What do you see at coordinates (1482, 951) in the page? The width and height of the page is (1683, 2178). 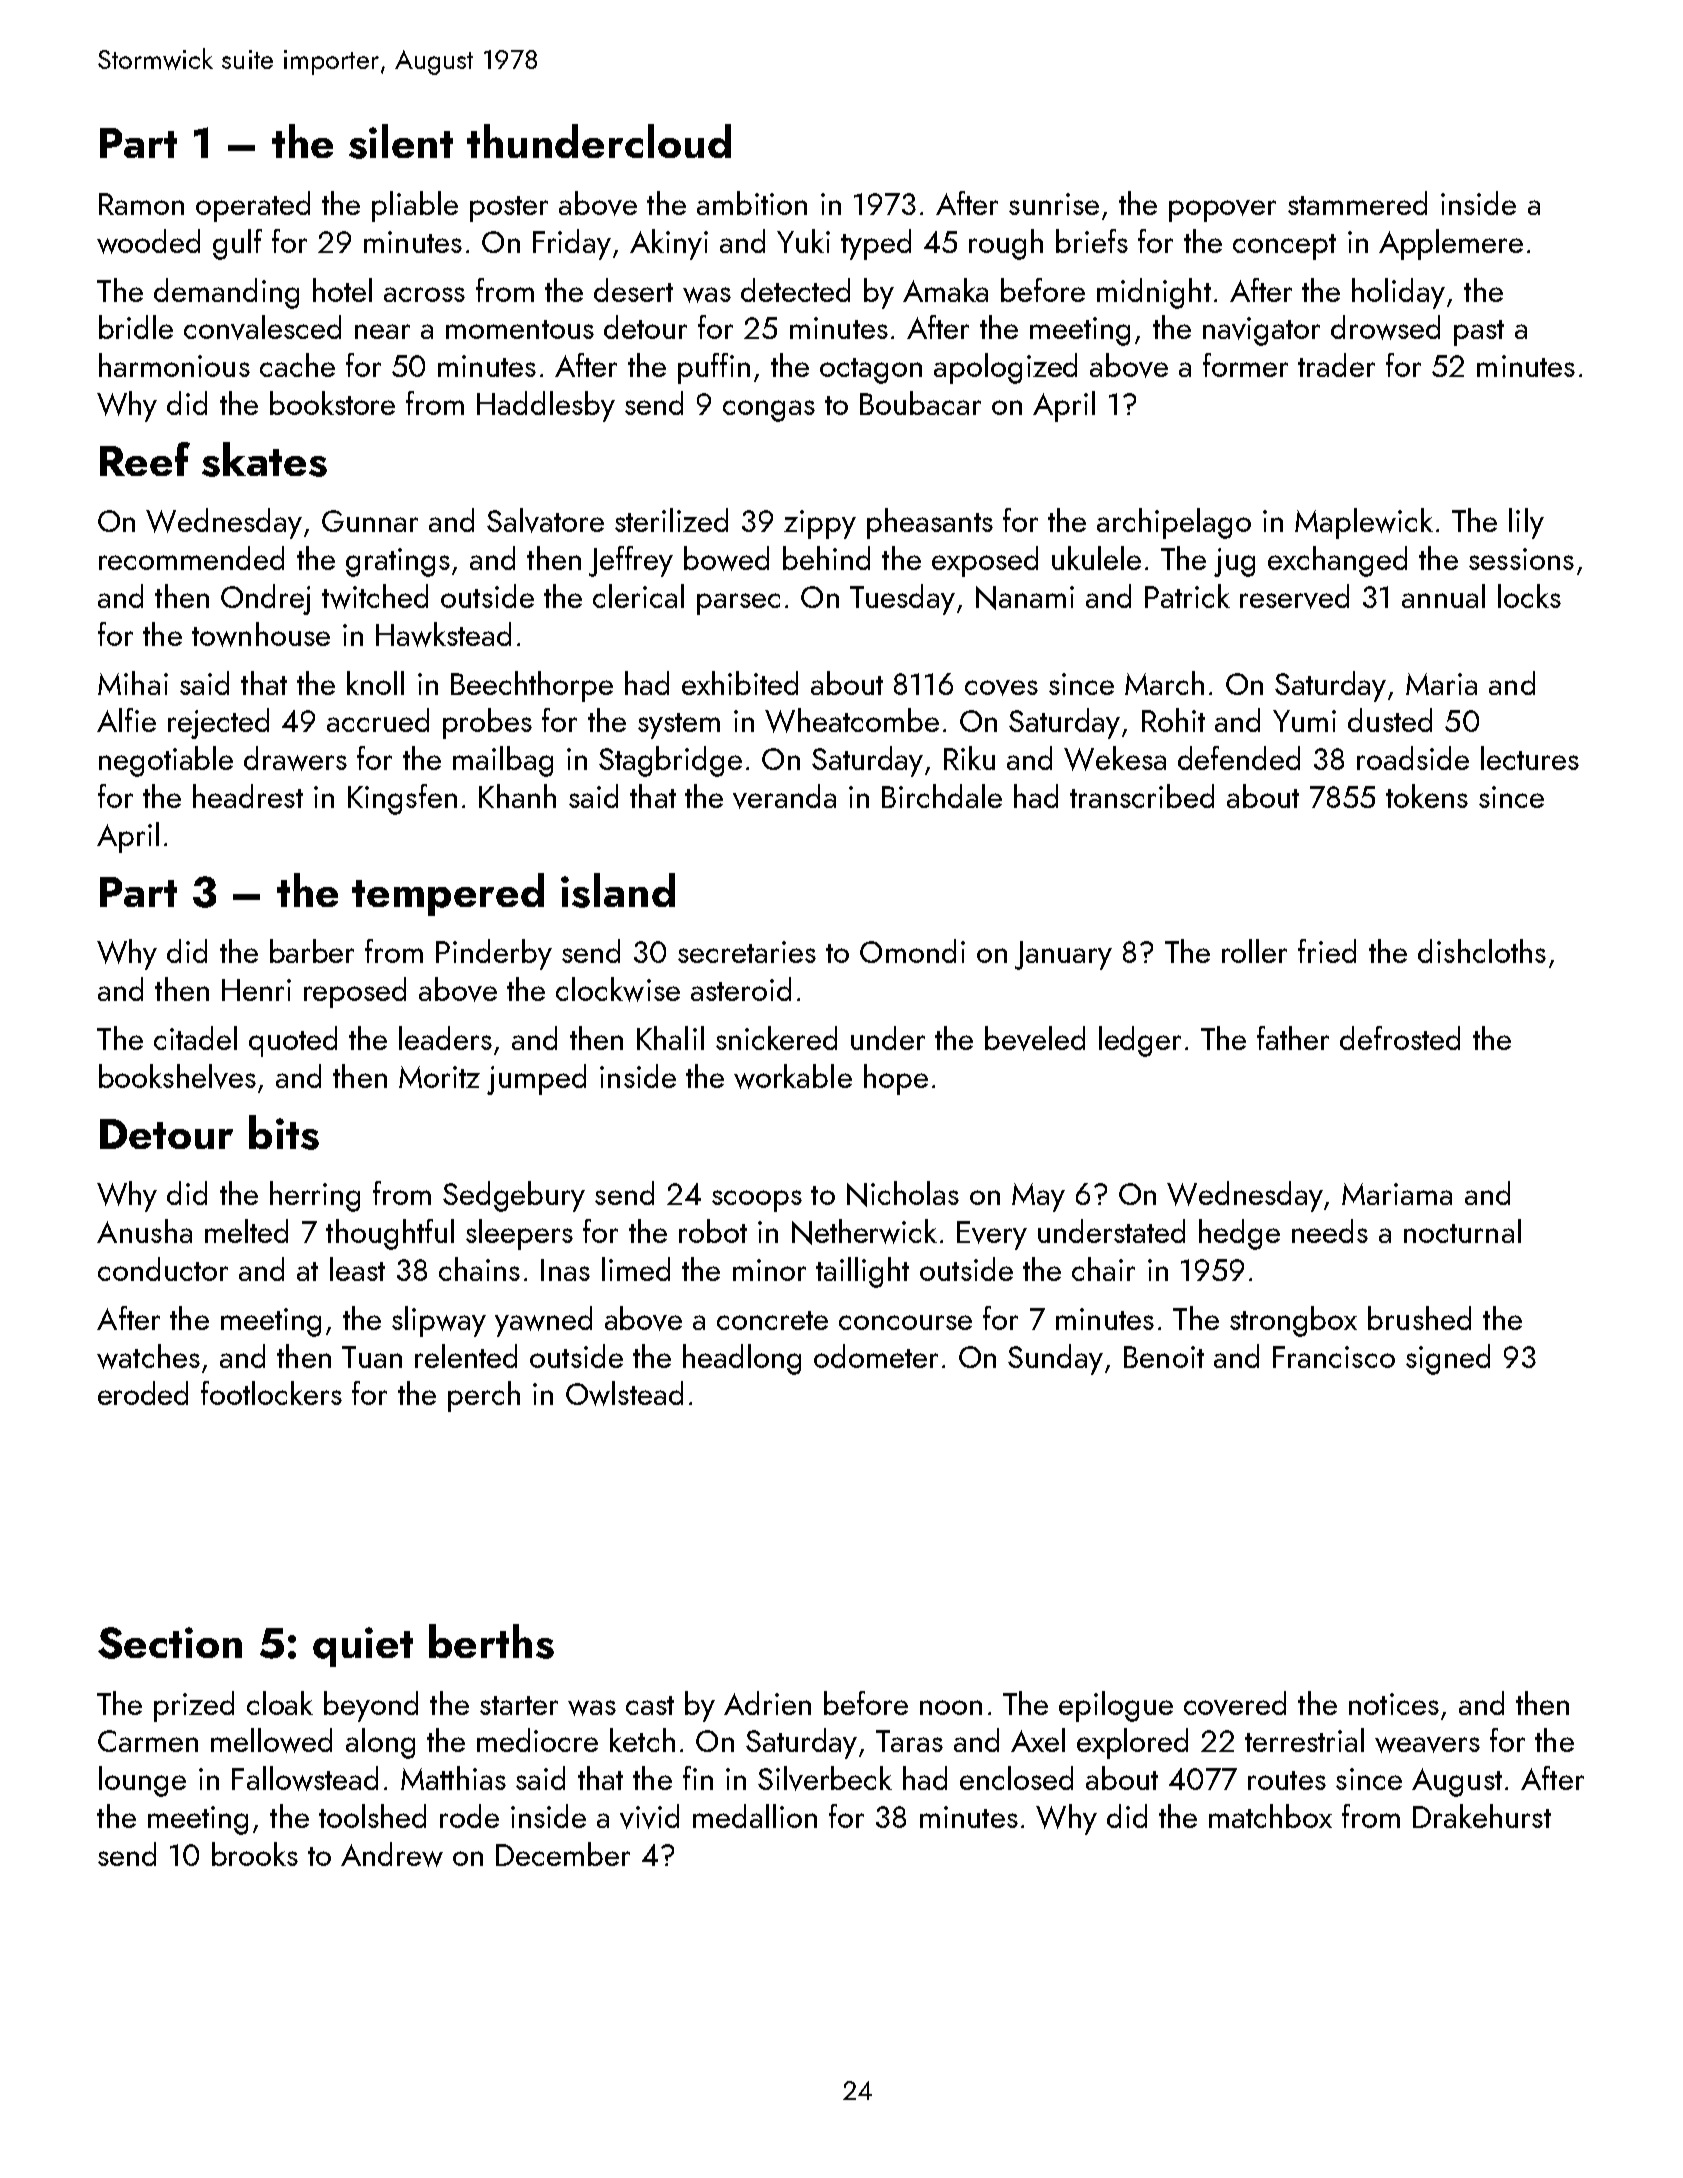 I see `dishcloths` at bounding box center [1482, 951].
